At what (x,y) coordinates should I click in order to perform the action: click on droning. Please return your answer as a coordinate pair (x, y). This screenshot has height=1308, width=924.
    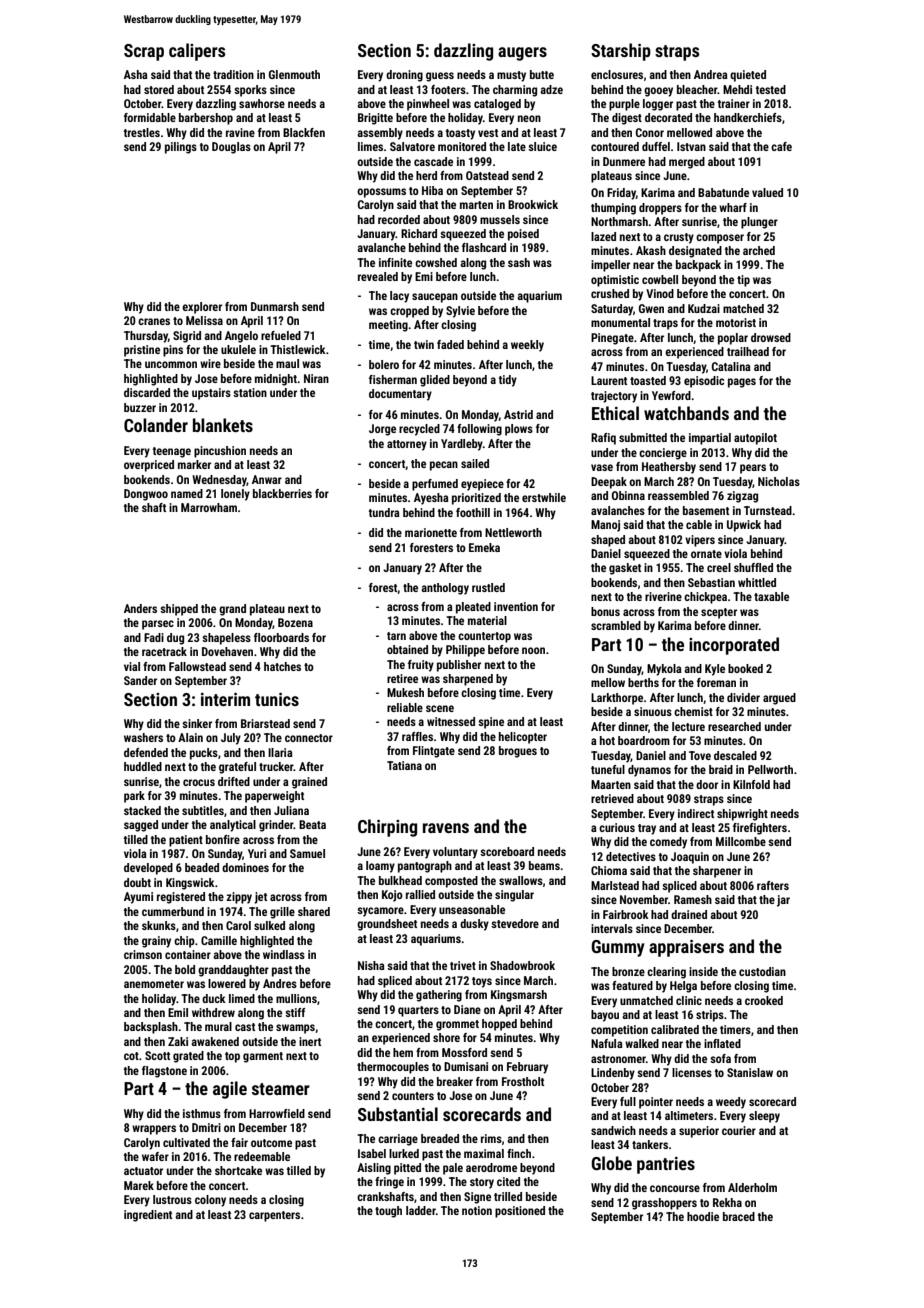
    Looking at the image, I should click on (404, 76).
